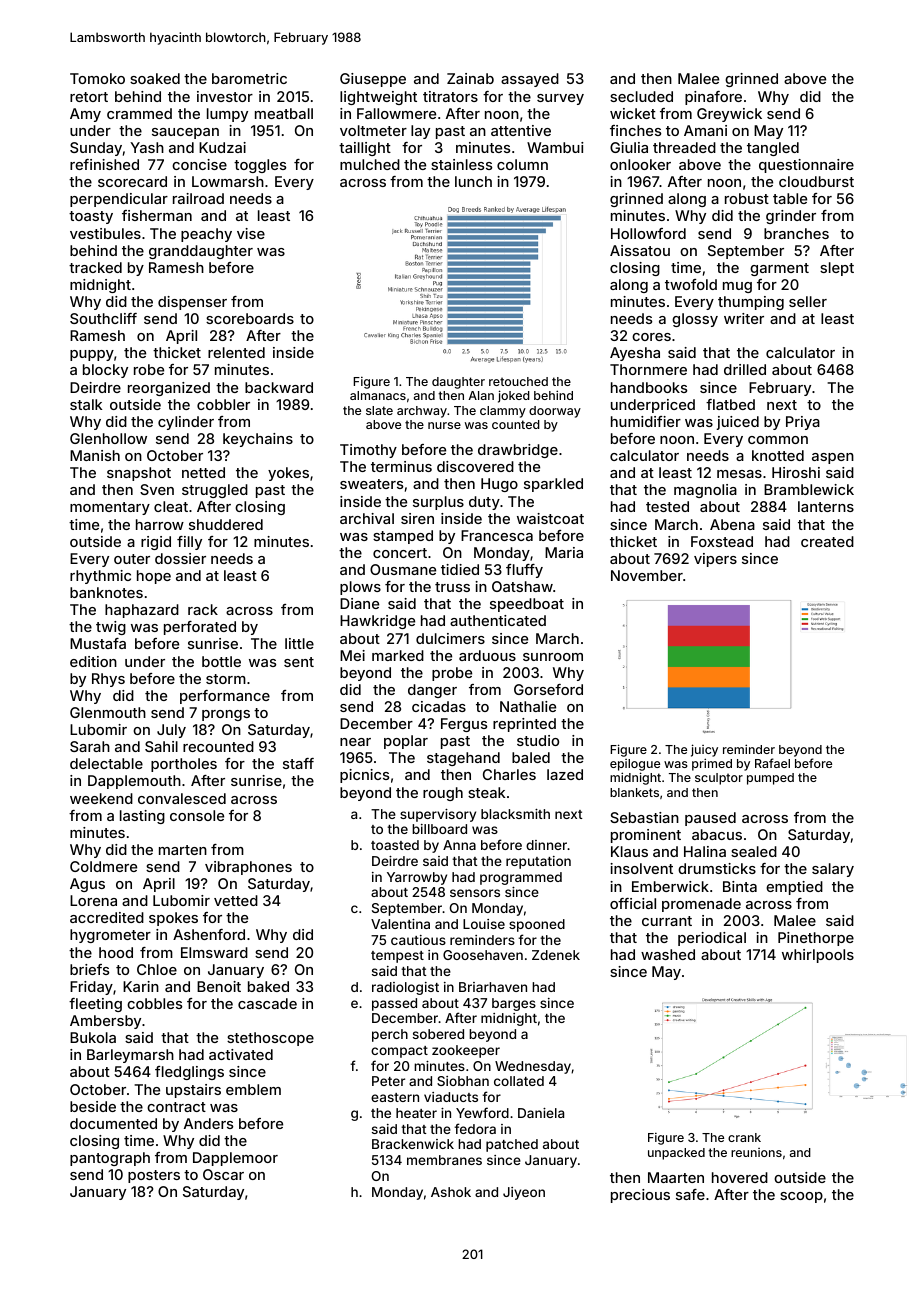 This document has height=1308, width=924. I want to click on studio, so click(538, 740).
